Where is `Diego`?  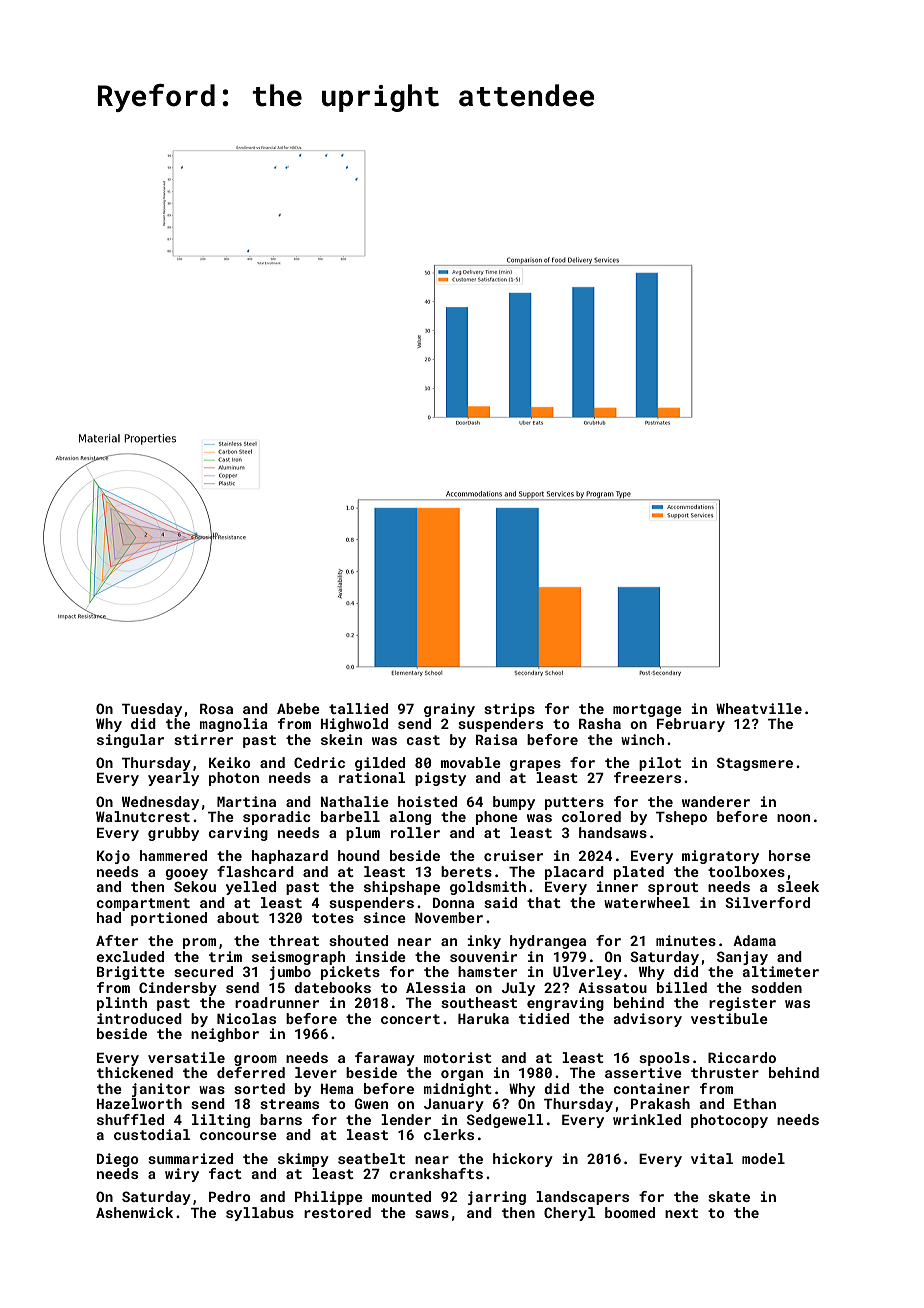
Diego is located at coordinates (118, 1160).
